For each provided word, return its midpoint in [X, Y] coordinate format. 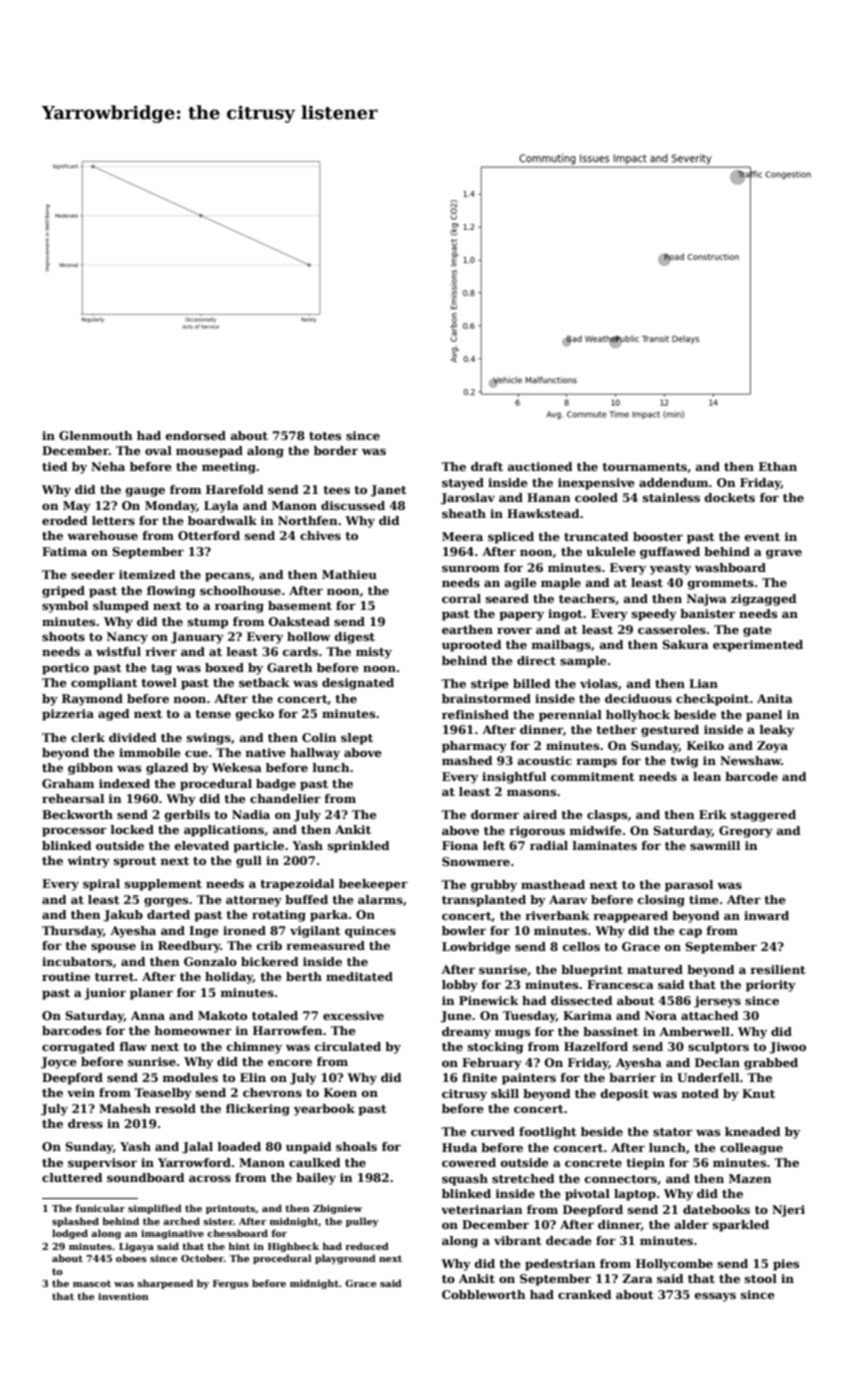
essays [715, 1297]
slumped [121, 607]
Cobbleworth [484, 1294]
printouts [230, 1209]
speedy [654, 615]
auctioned [540, 466]
